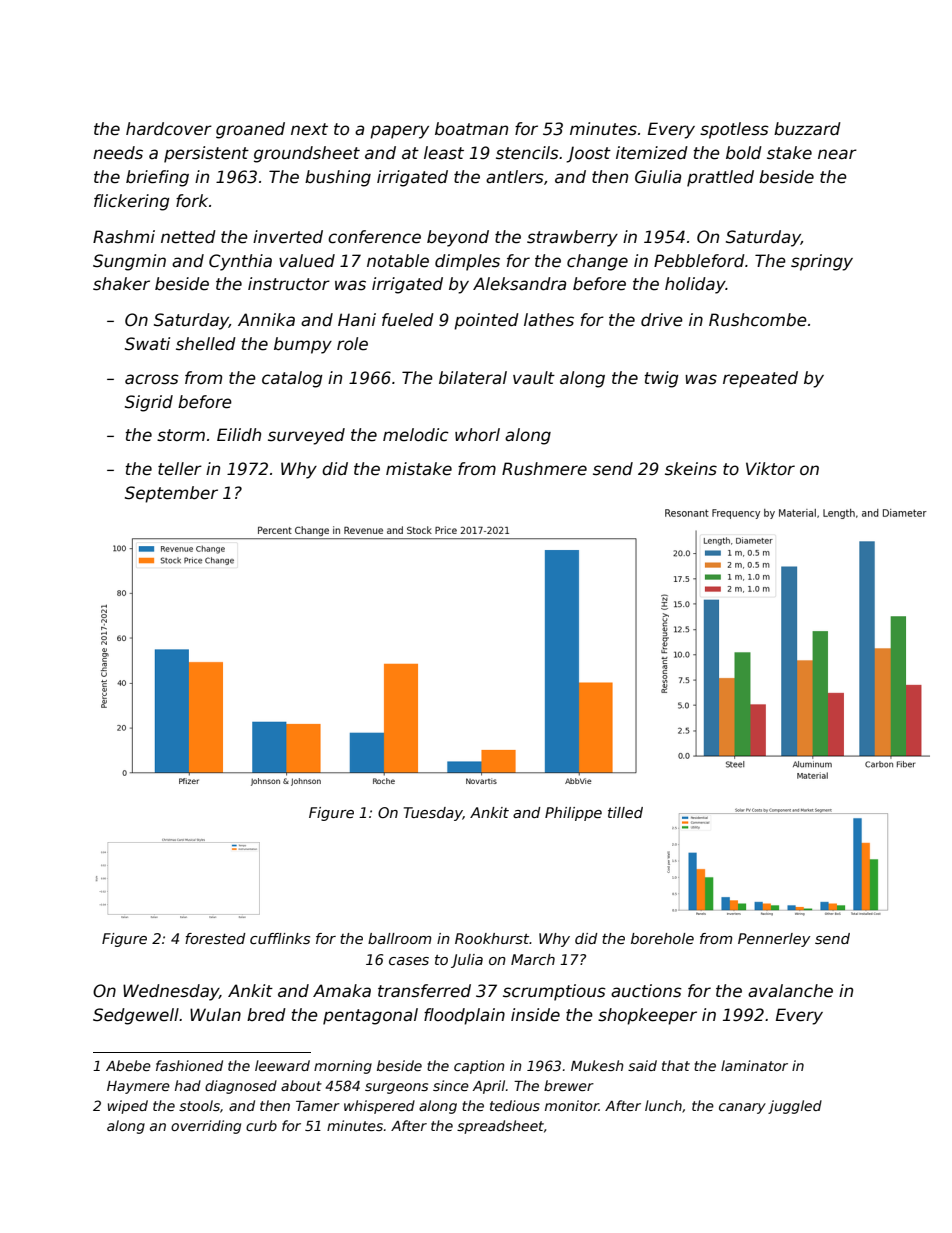 The height and width of the image is (1233, 952). Describe the element at coordinates (180, 469) in the image. I see `teller` at that location.
